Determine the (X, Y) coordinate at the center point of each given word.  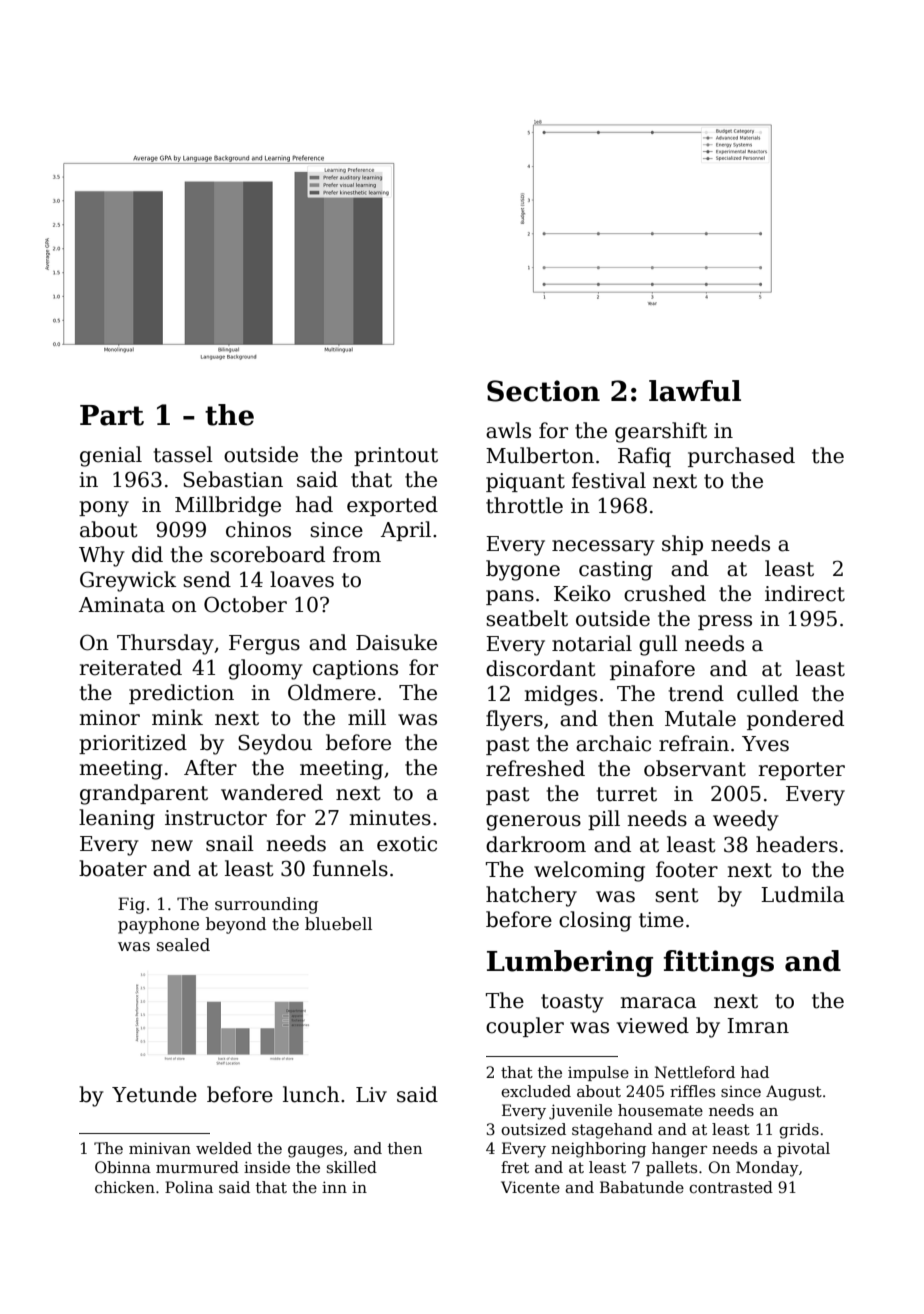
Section (543, 391)
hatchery (531, 896)
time (661, 920)
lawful (695, 391)
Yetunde (154, 1094)
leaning (117, 819)
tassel (183, 454)
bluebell (338, 924)
